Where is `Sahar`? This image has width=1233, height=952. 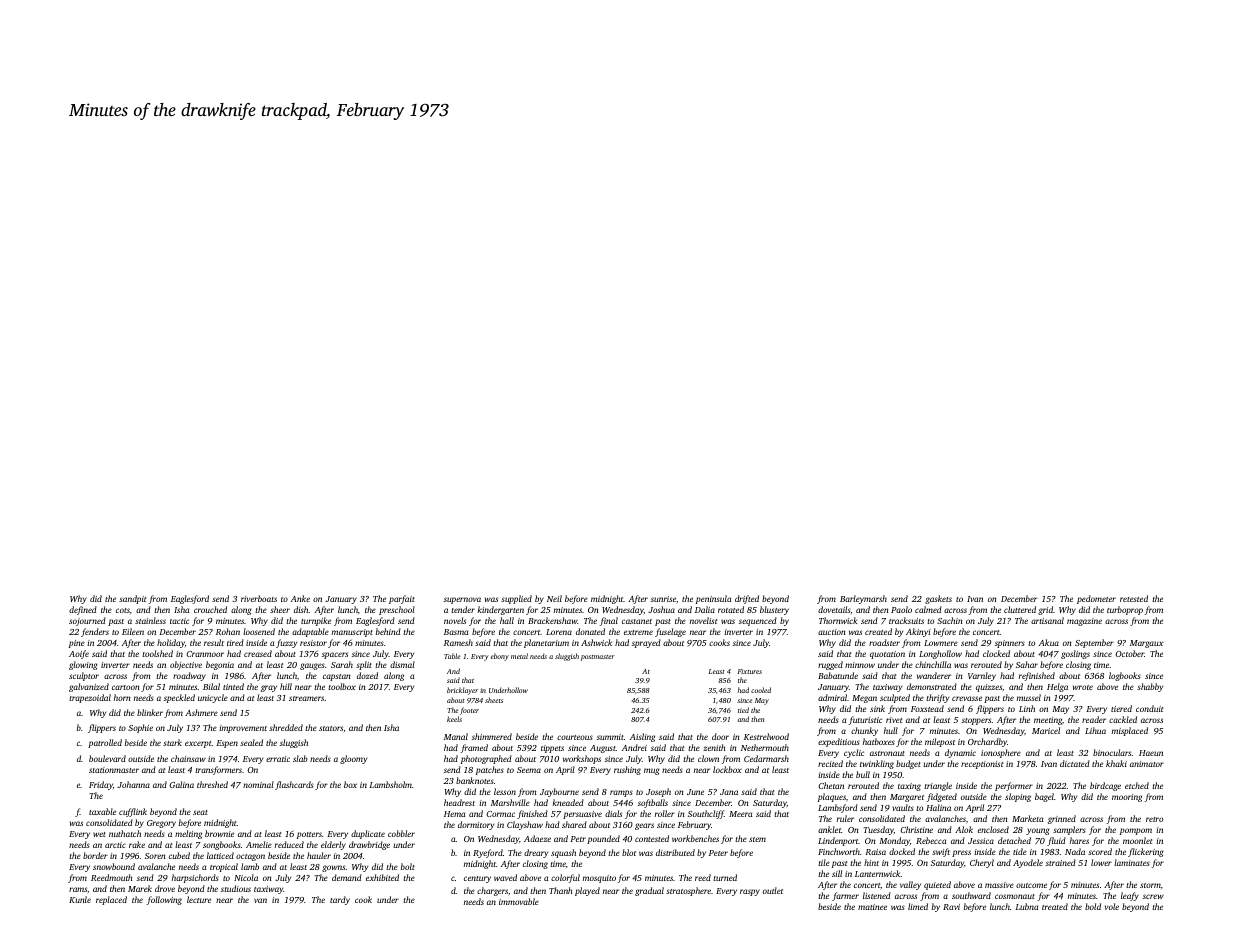
Sahar is located at coordinates (1027, 664).
